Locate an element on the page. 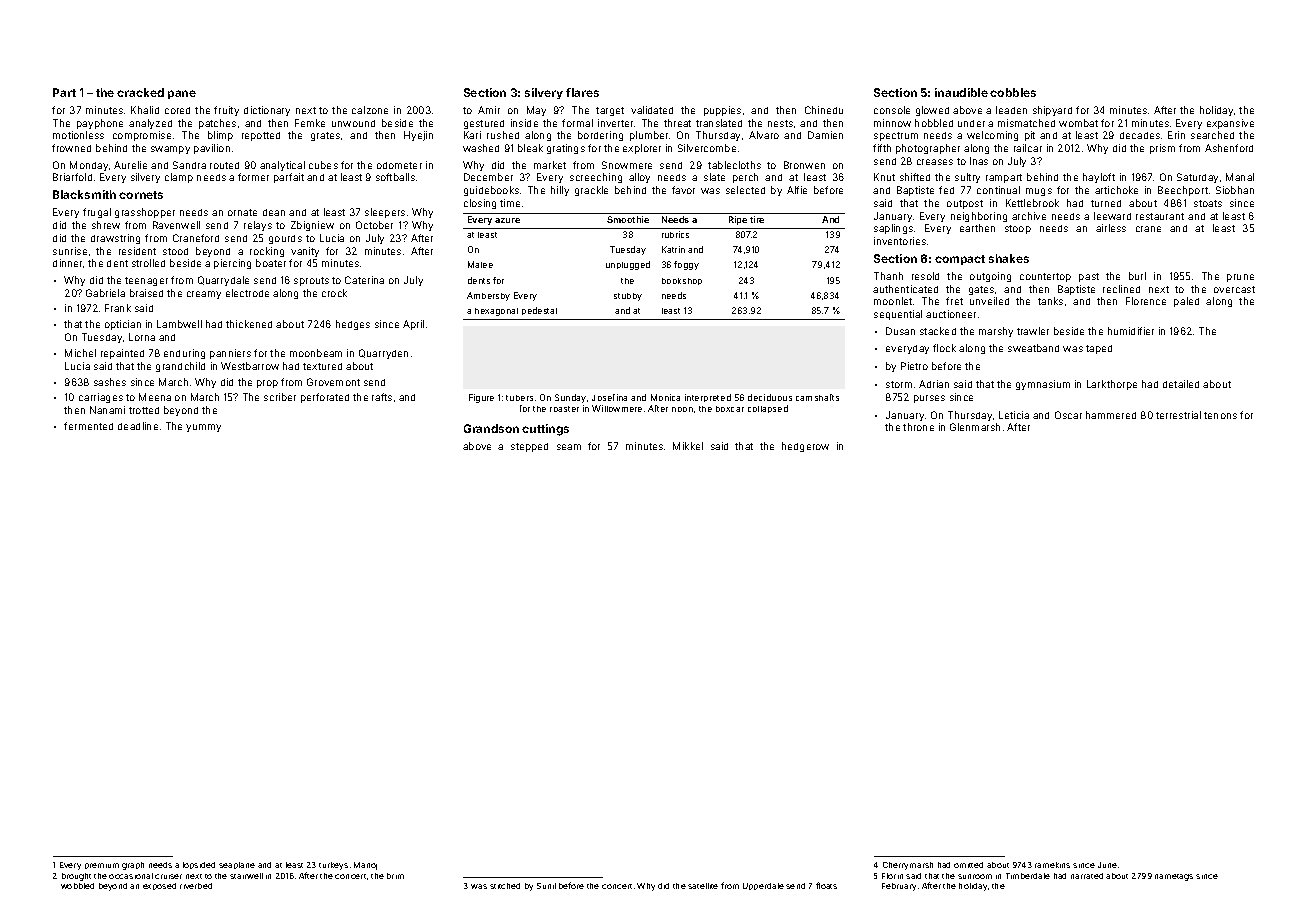 The height and width of the document is (924, 1308). gymnasium is located at coordinates (1043, 385).
